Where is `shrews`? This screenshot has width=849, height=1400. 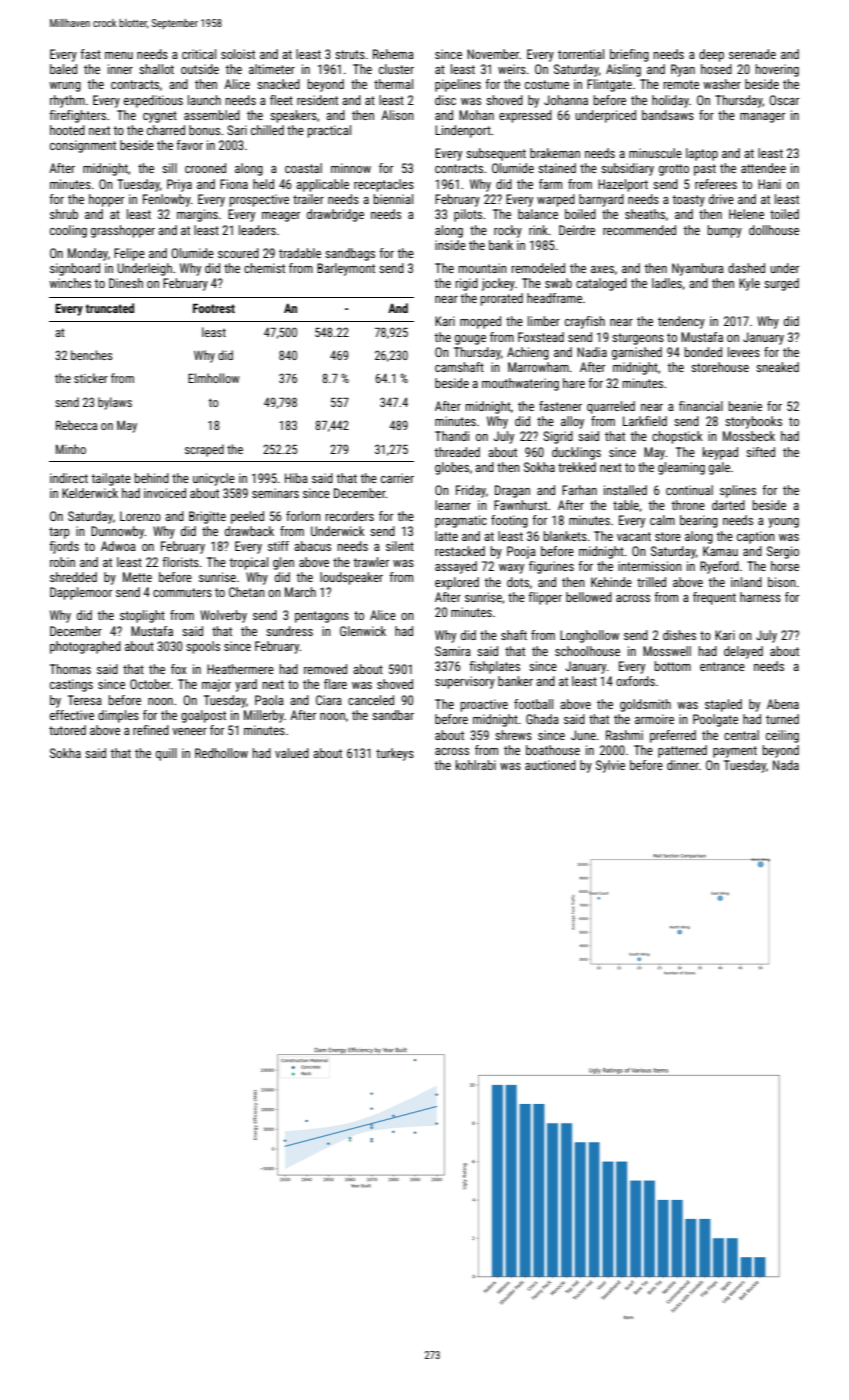 shrews is located at coordinates (513, 735).
